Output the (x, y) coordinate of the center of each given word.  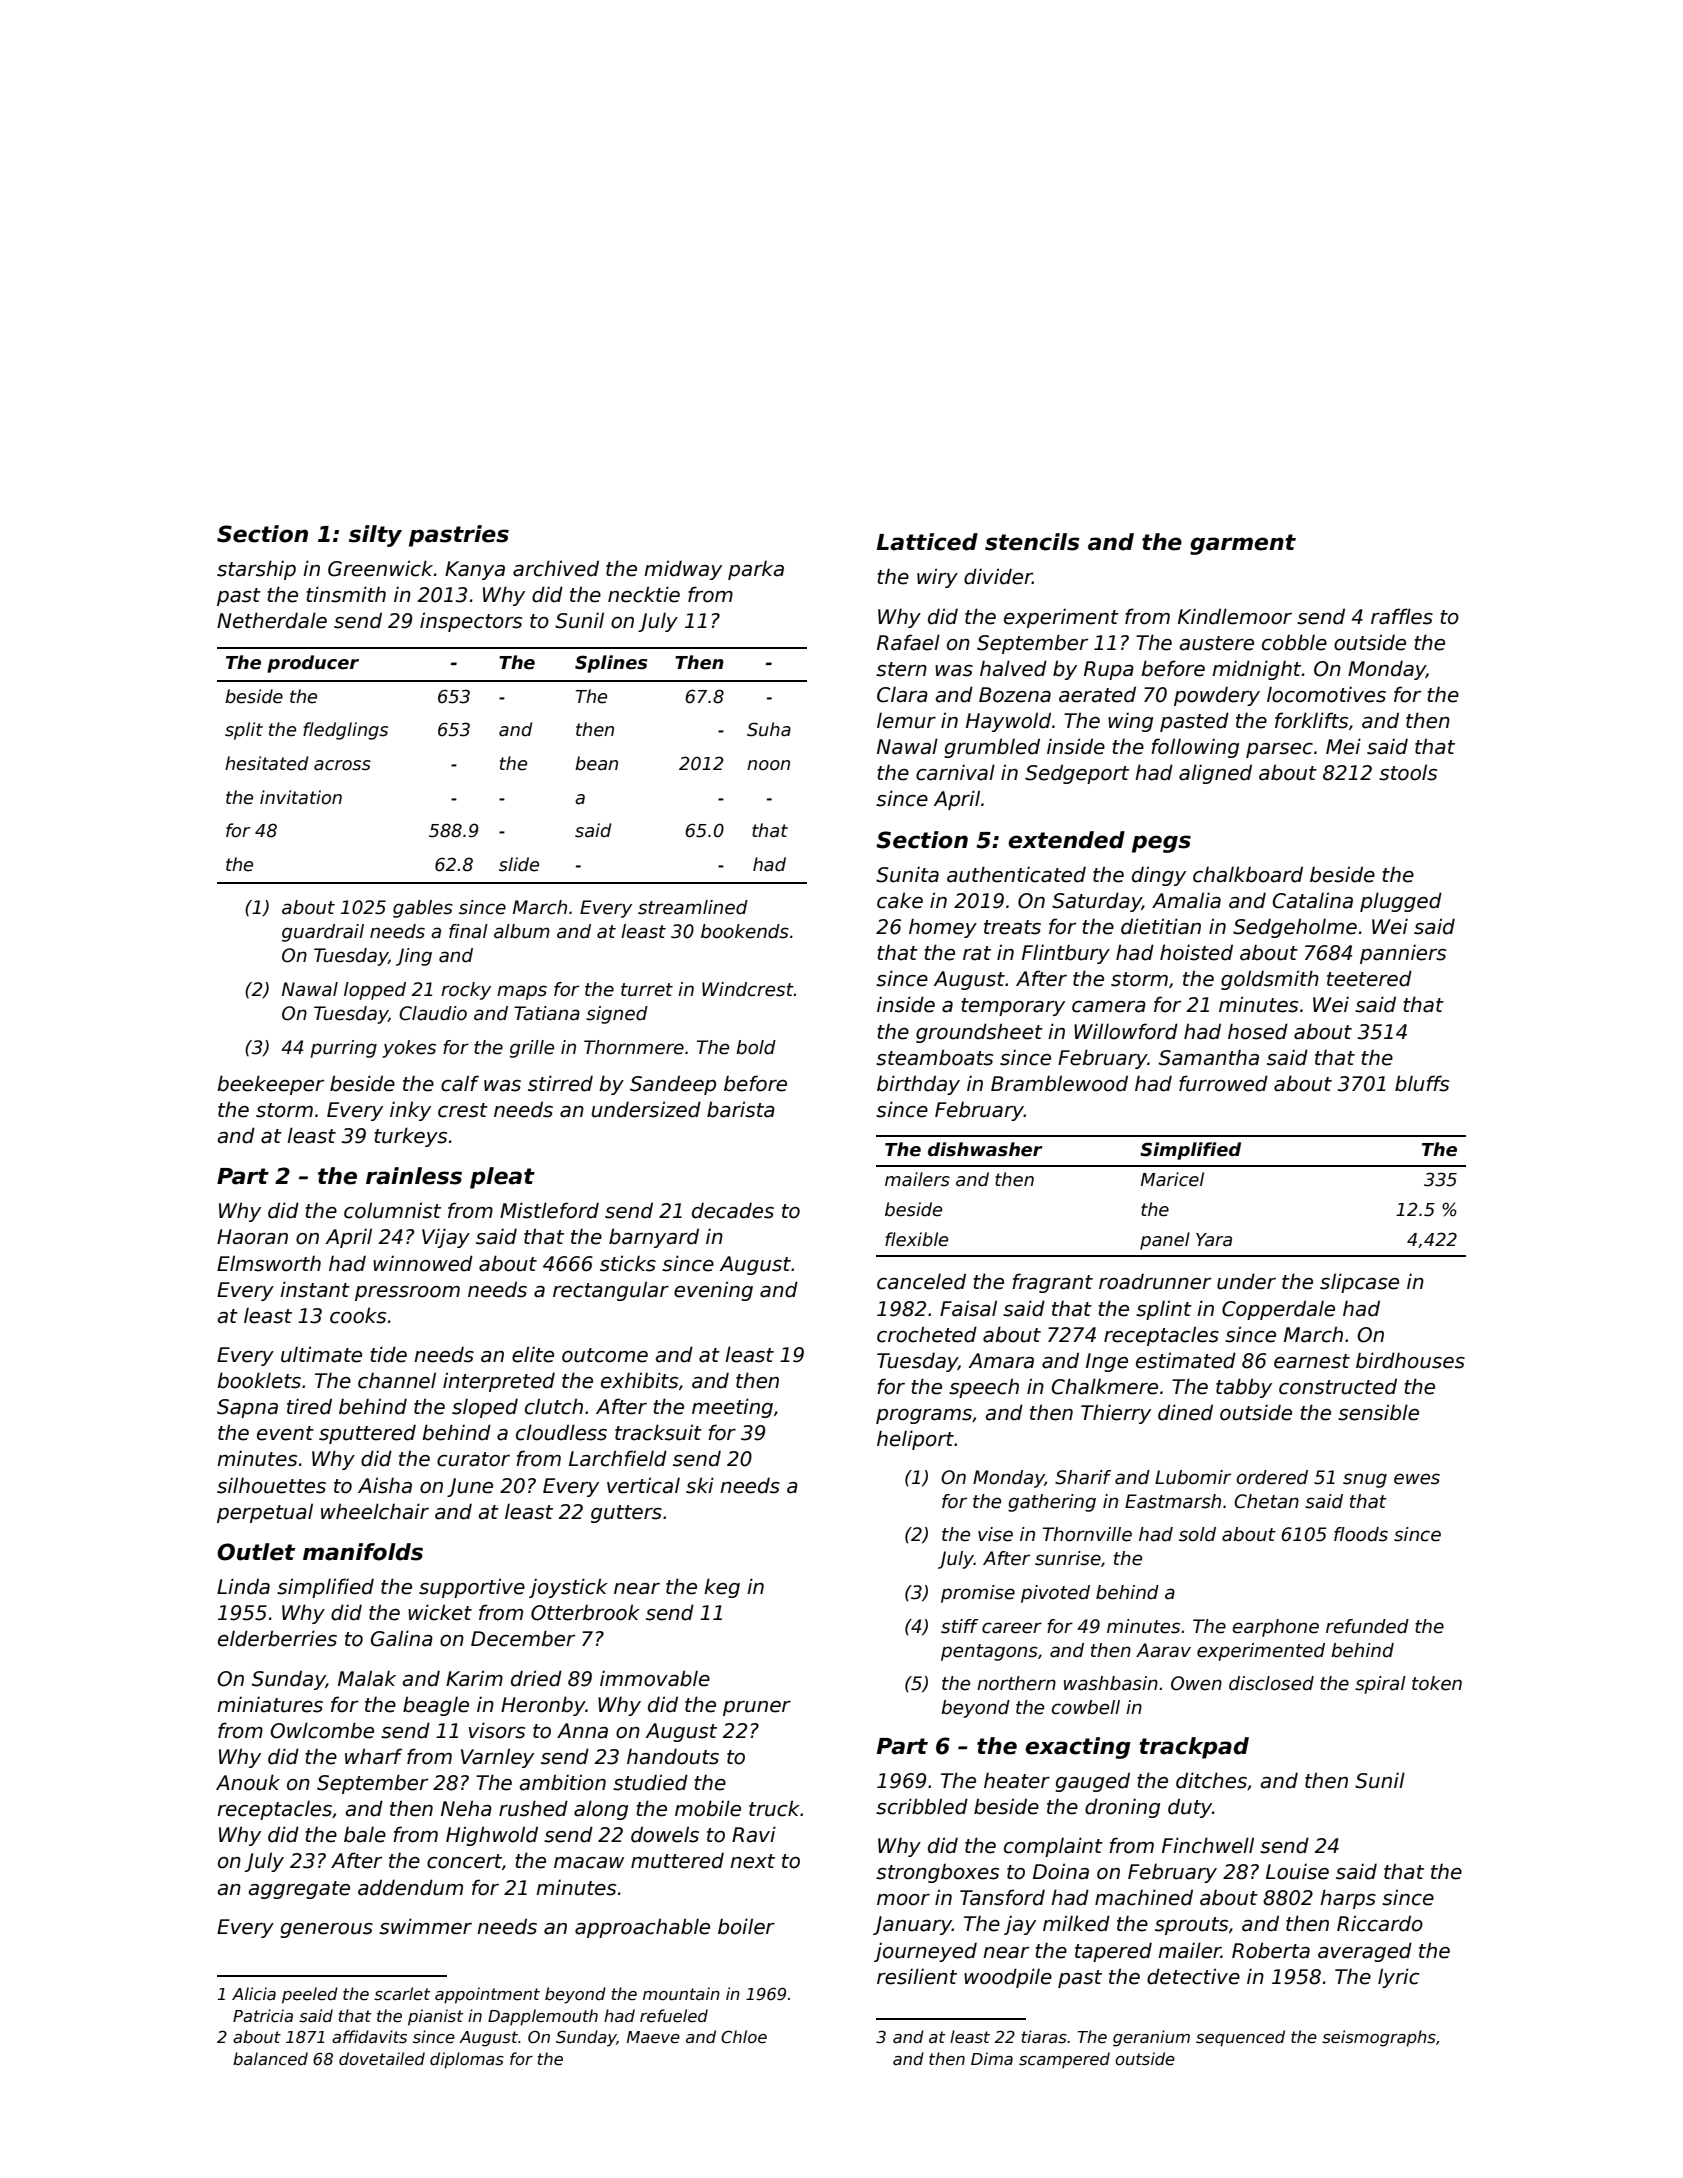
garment (1243, 544)
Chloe (744, 2037)
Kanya (475, 570)
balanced (270, 2059)
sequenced (1240, 2038)
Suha (769, 729)
